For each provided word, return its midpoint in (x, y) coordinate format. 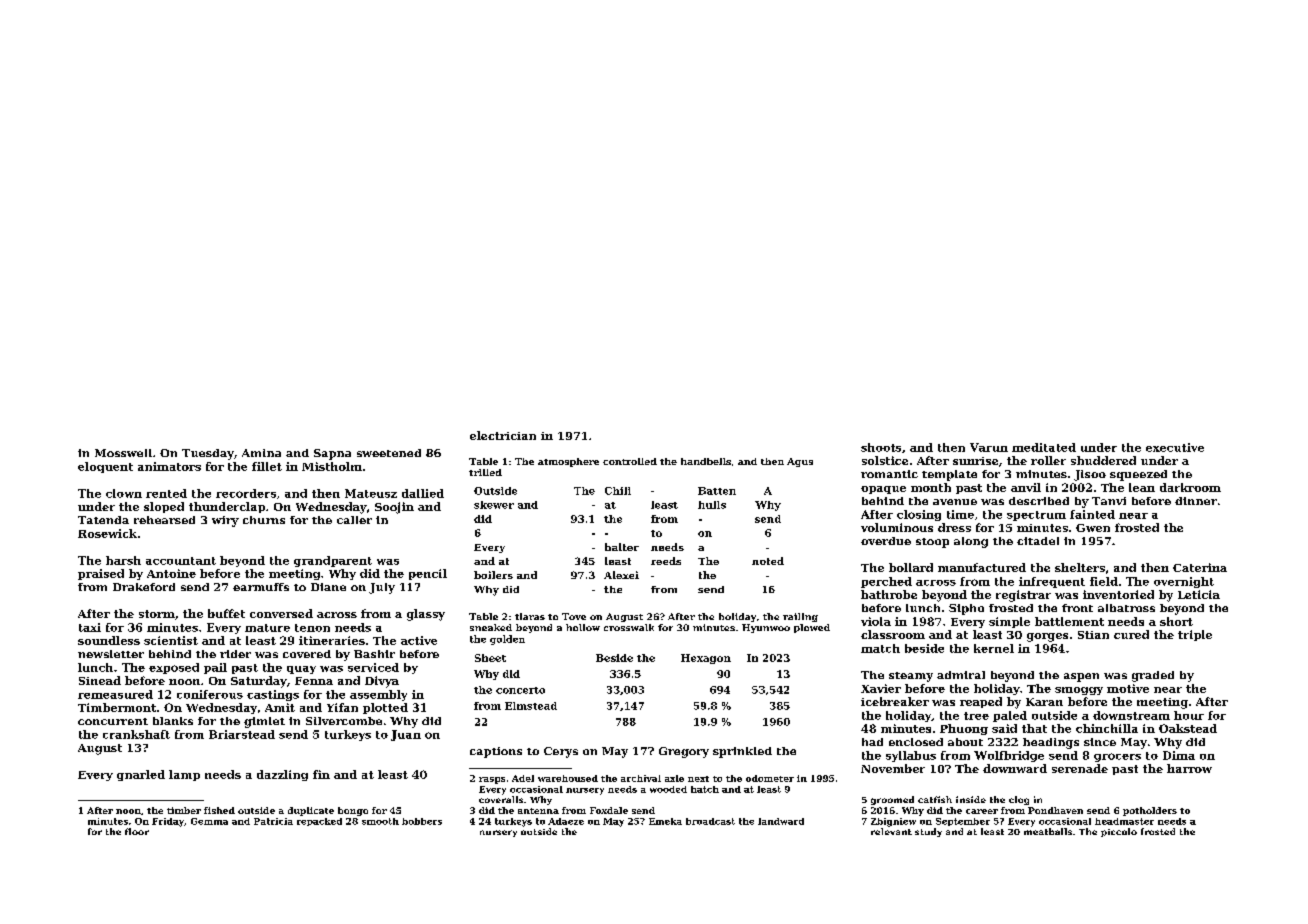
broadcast (710, 821)
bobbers (422, 821)
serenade (1080, 768)
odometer (770, 778)
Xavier (881, 688)
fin (321, 774)
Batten (717, 491)
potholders (1150, 811)
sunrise (975, 461)
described (1039, 501)
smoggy (1079, 691)
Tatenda (103, 520)
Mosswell (123, 453)
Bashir (374, 654)
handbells (706, 461)
